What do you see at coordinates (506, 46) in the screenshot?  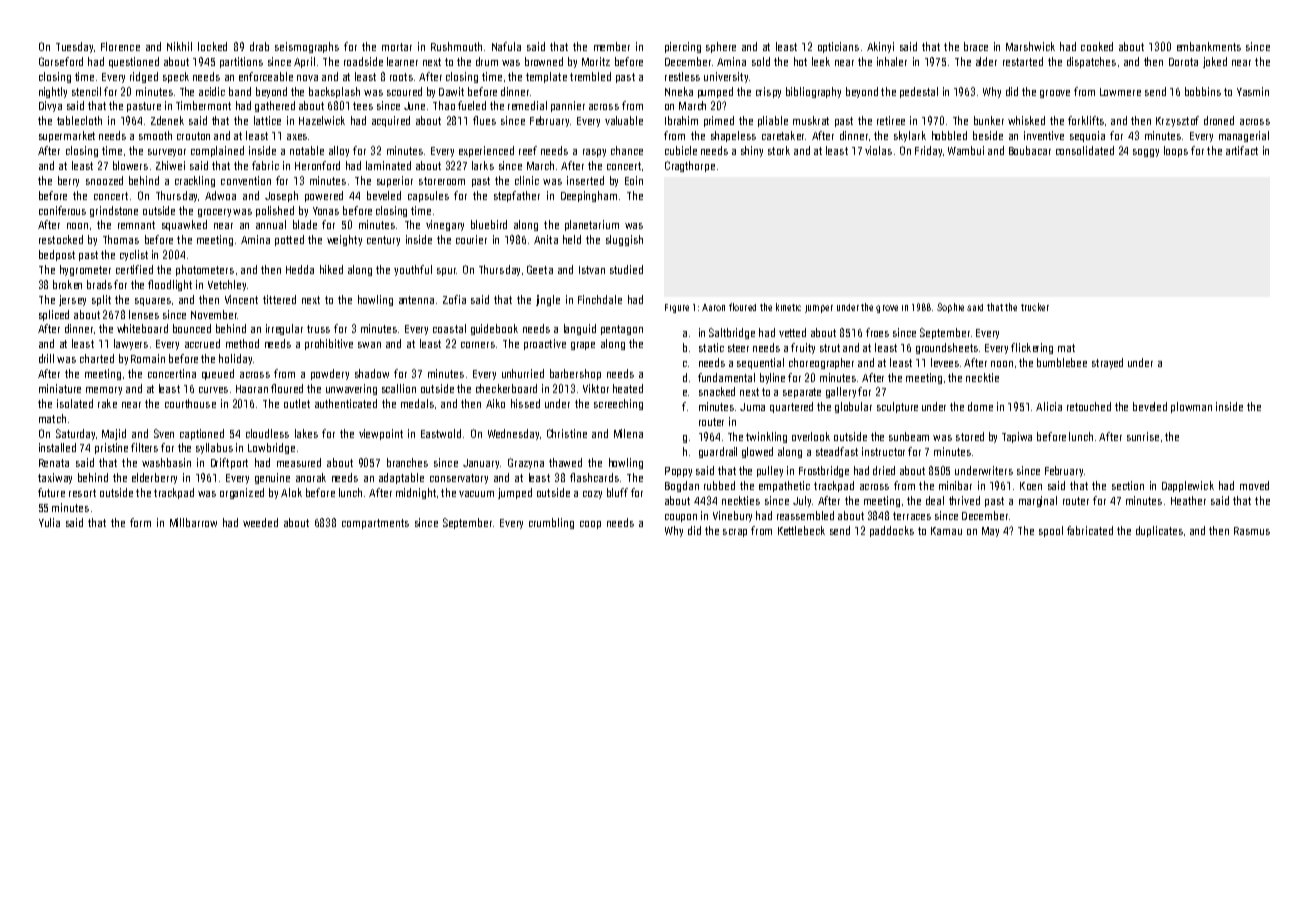 I see `Nafula` at bounding box center [506, 46].
